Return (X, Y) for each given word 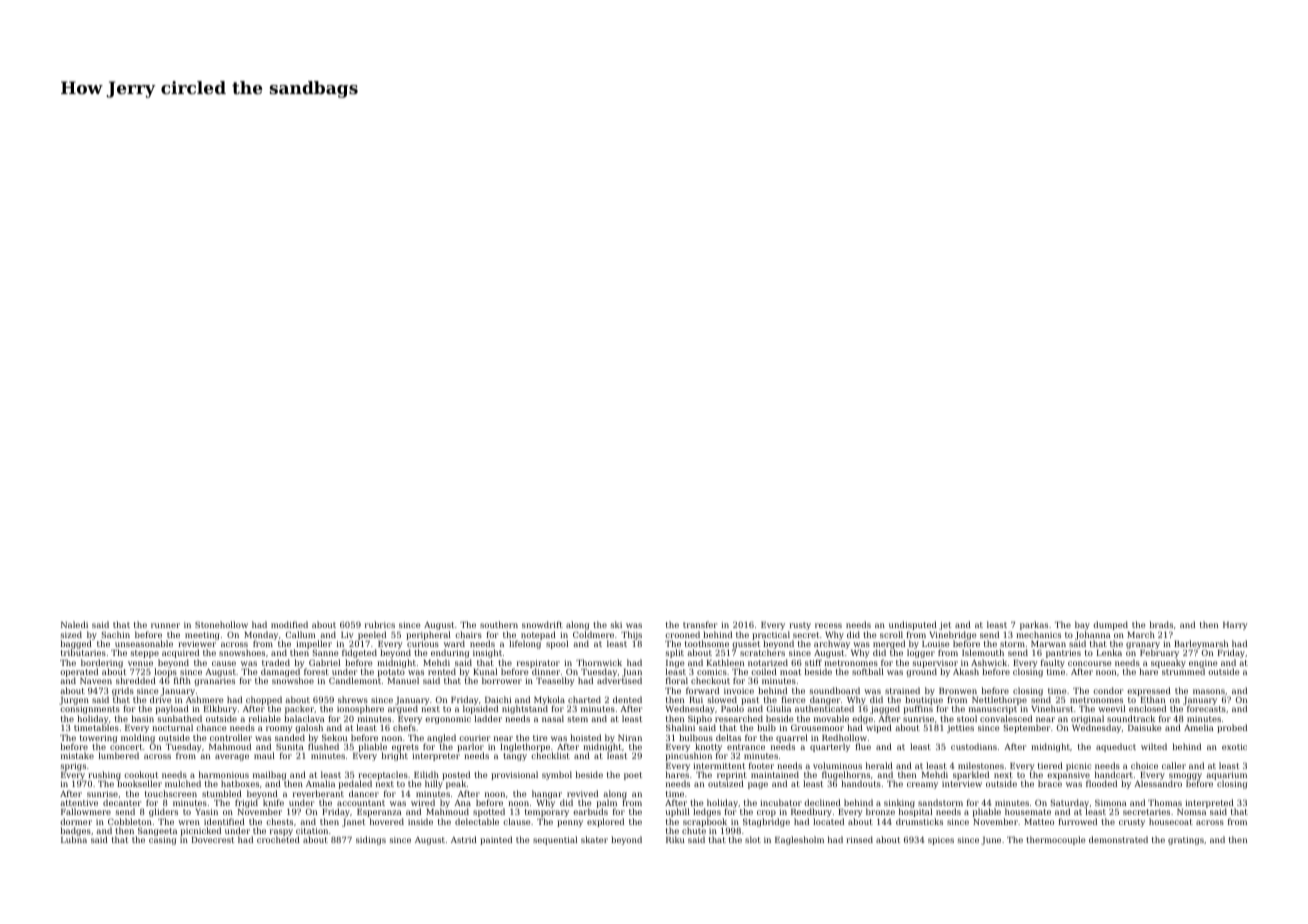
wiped (879, 729)
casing (162, 841)
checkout (710, 680)
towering (98, 739)
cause (224, 663)
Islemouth (983, 652)
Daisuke (1145, 727)
